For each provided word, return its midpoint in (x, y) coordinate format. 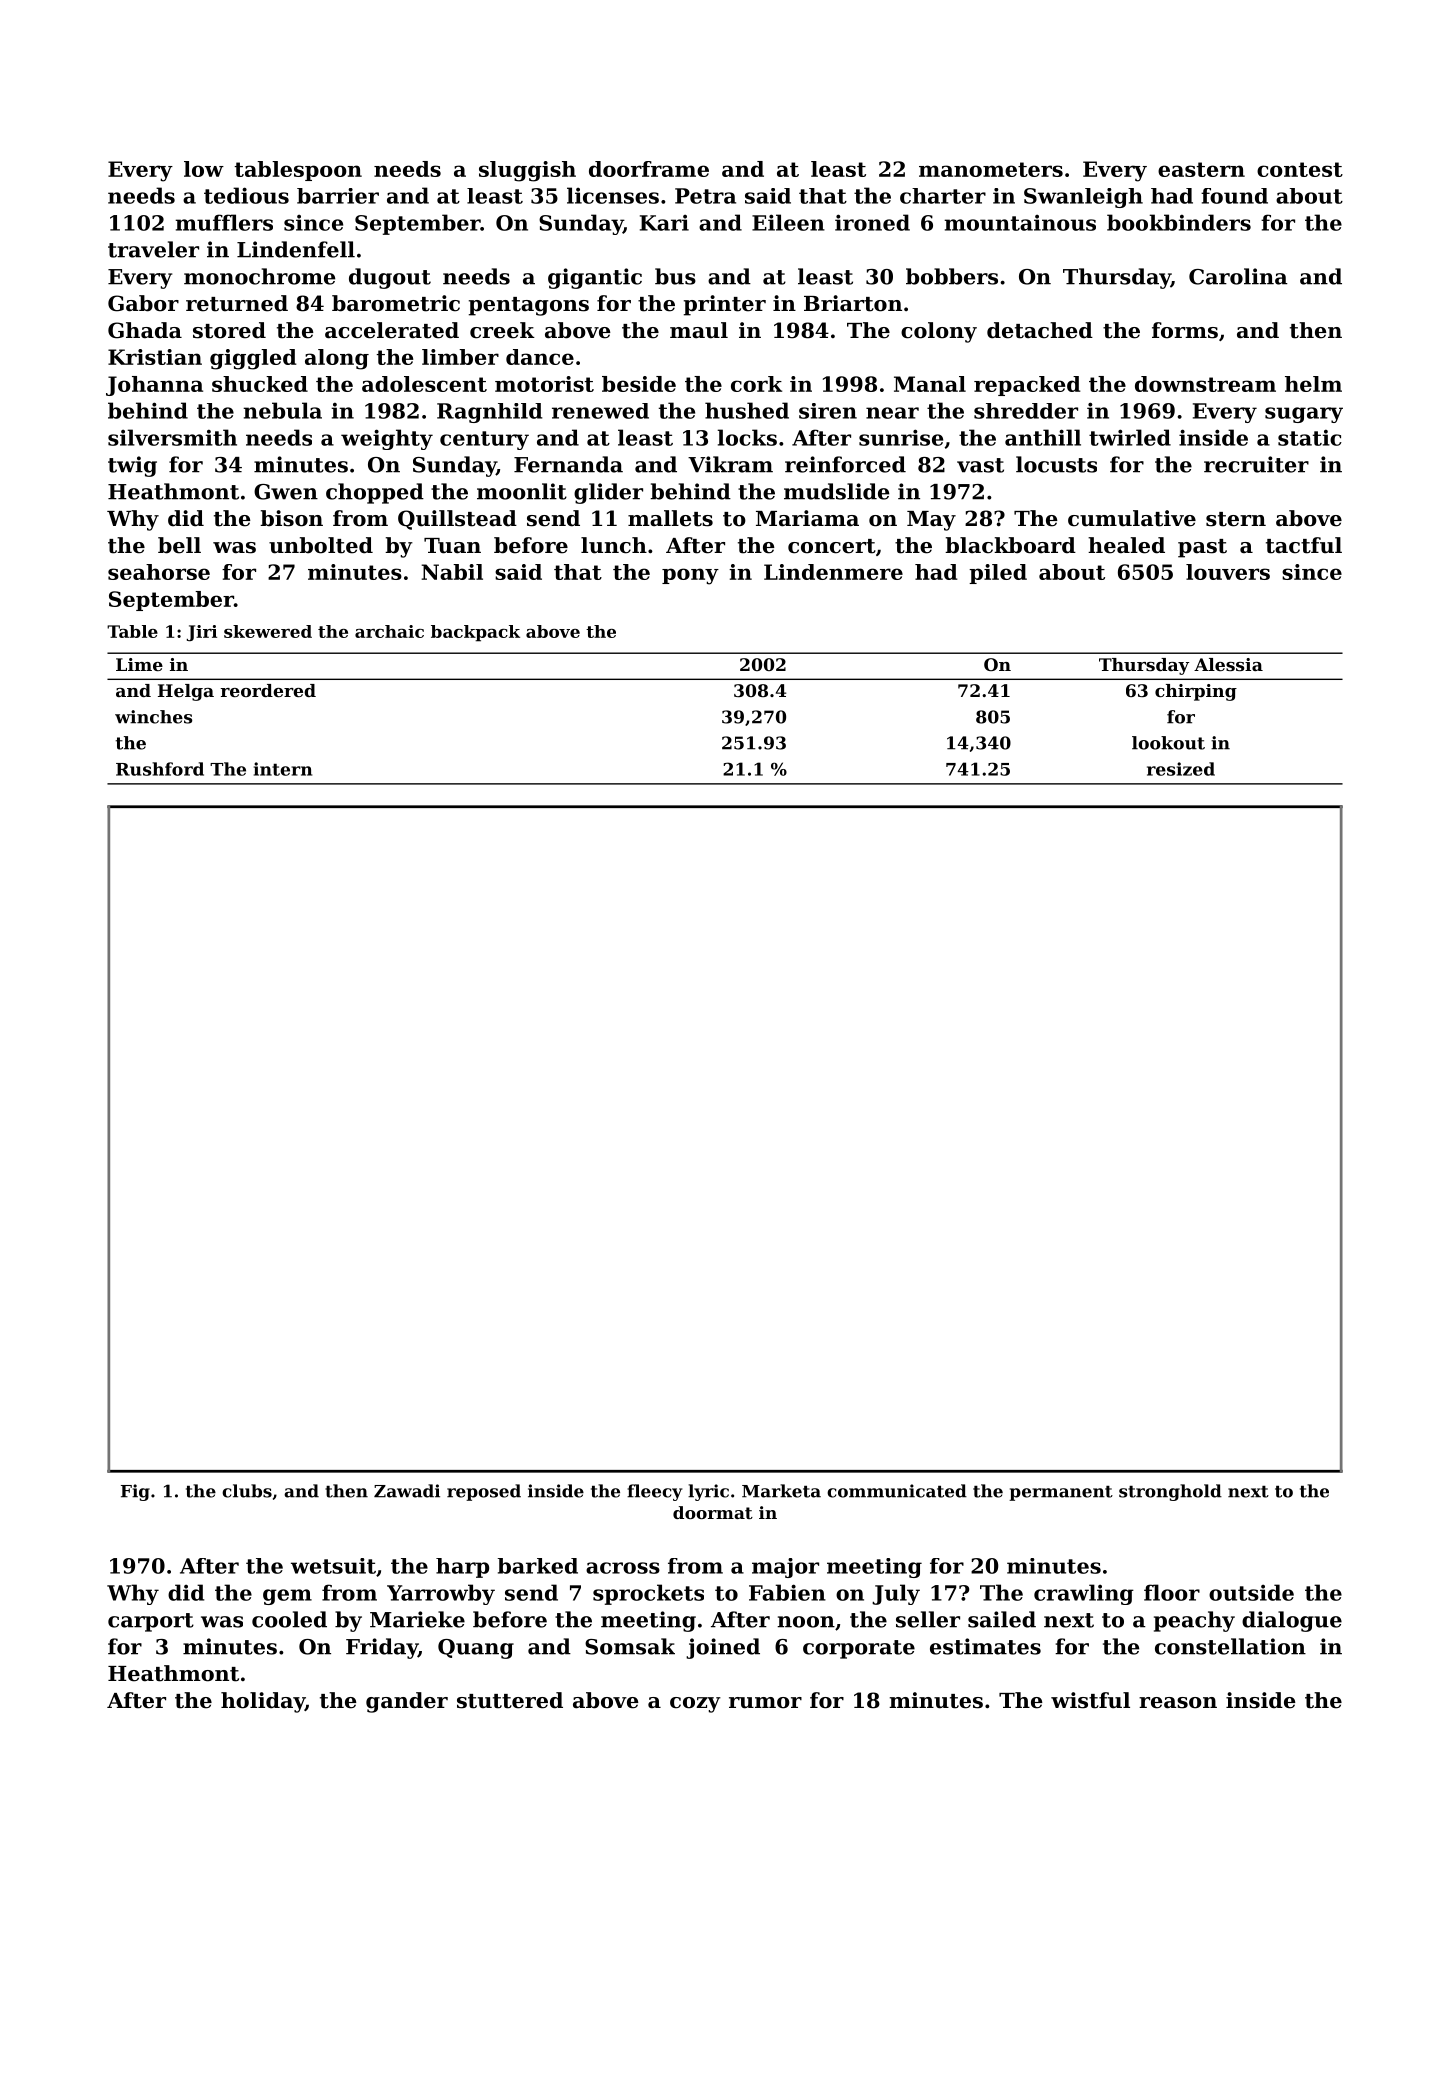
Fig (135, 1492)
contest (1300, 169)
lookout (1168, 743)
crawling (1084, 1594)
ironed (872, 222)
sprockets (648, 1594)
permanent (1061, 1493)
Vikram (730, 464)
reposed (484, 1492)
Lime (139, 664)
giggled (253, 359)
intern (283, 769)
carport (151, 1622)
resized (1181, 769)
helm (1313, 384)
